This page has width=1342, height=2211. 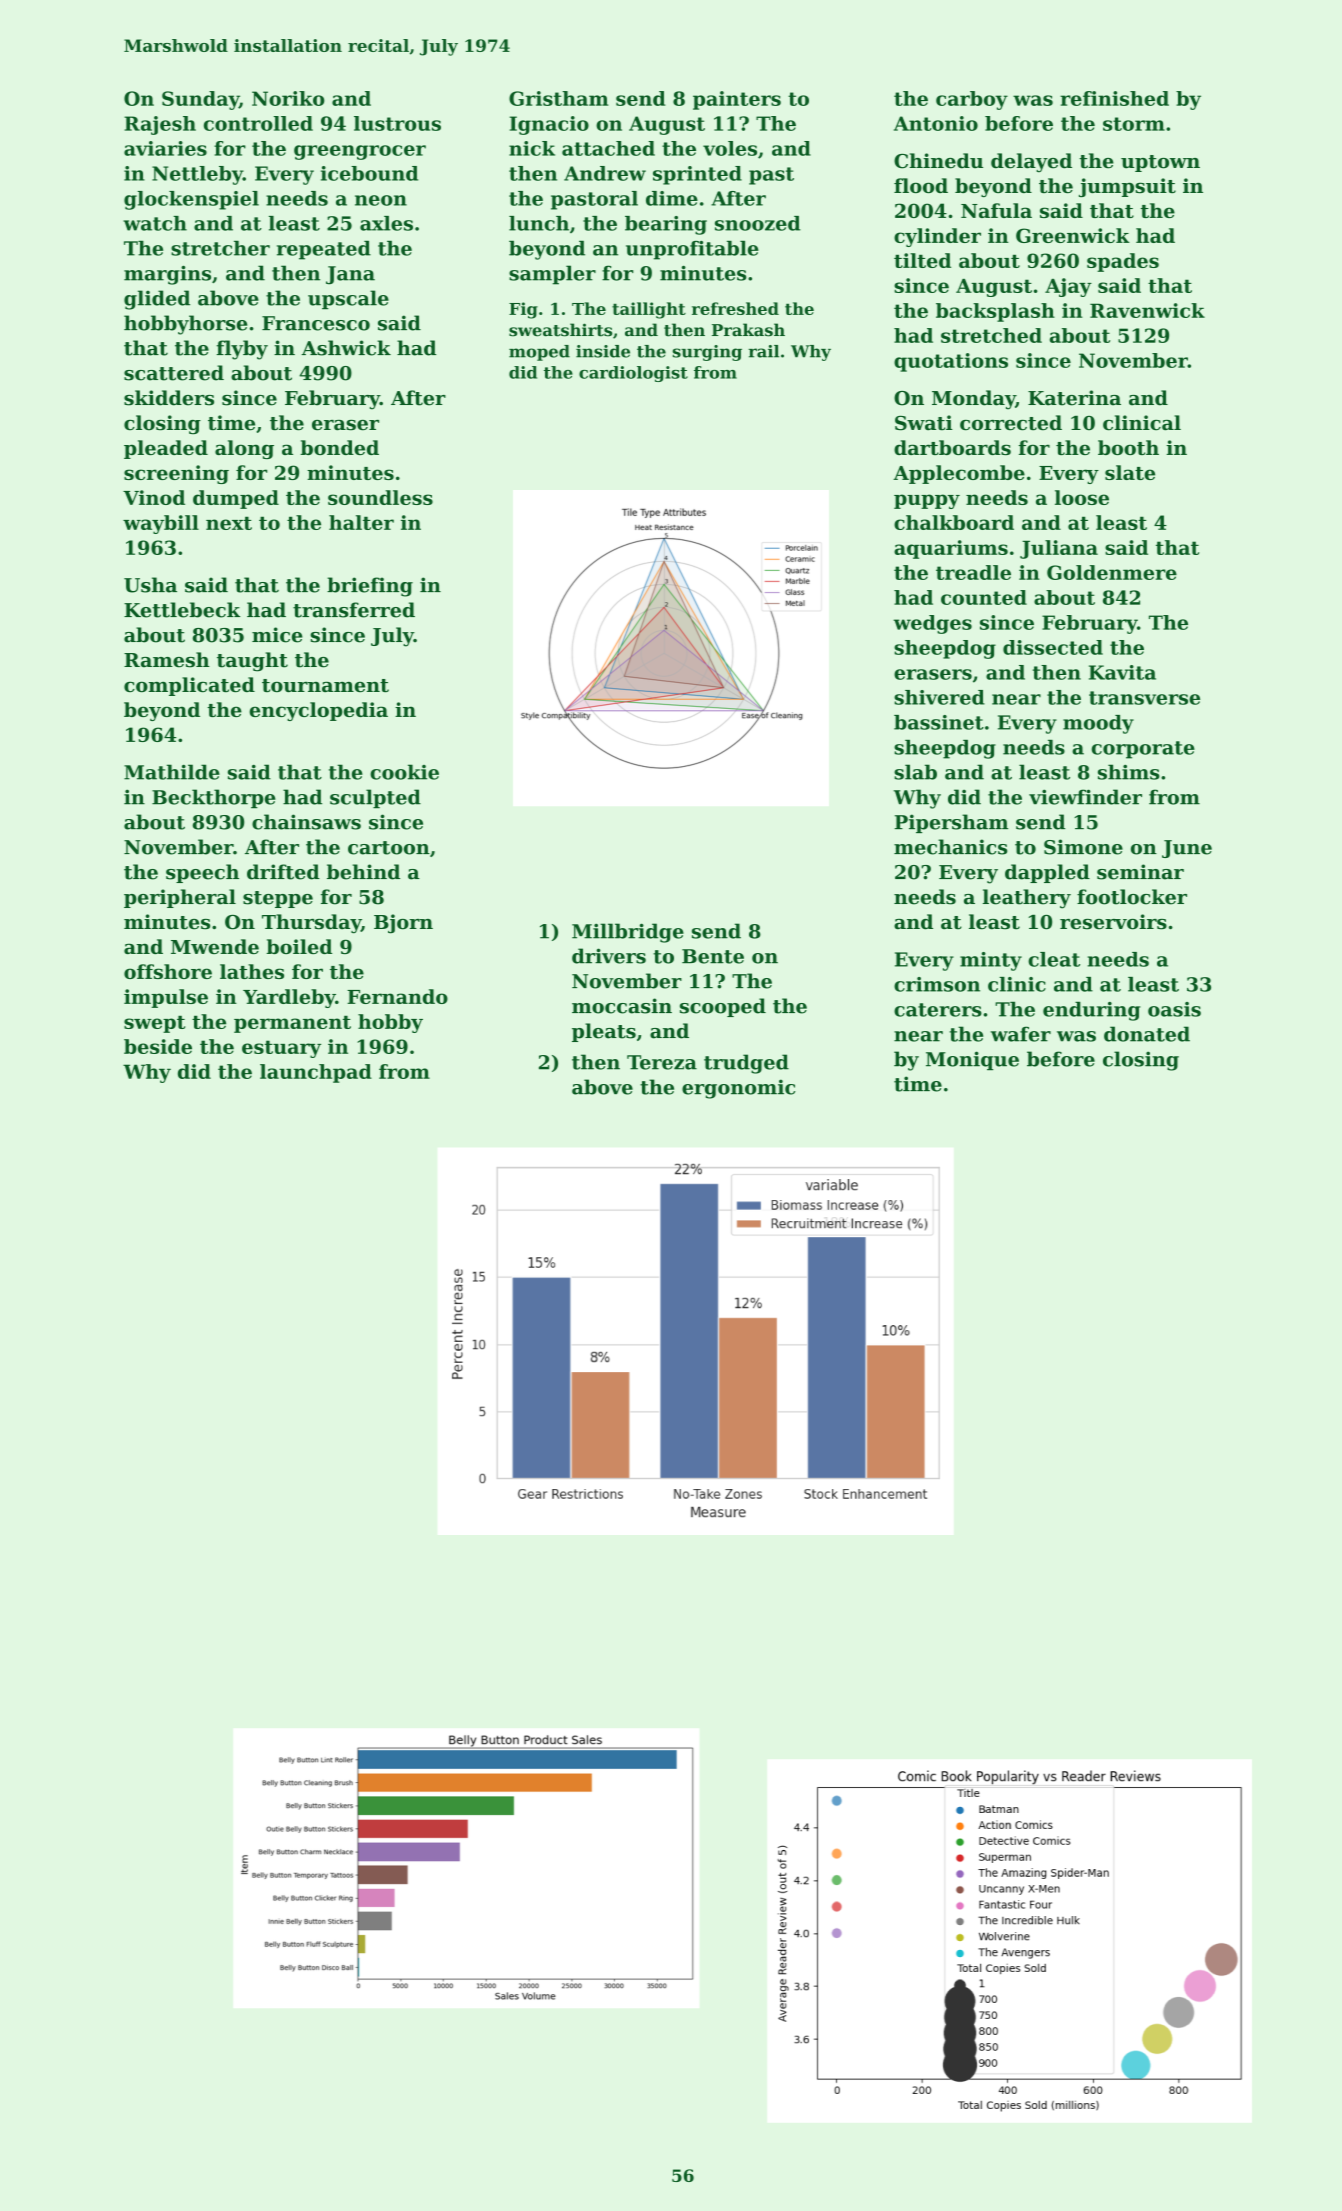 What do you see at coordinates (723, 1007) in the page?
I see `scooped` at bounding box center [723, 1007].
